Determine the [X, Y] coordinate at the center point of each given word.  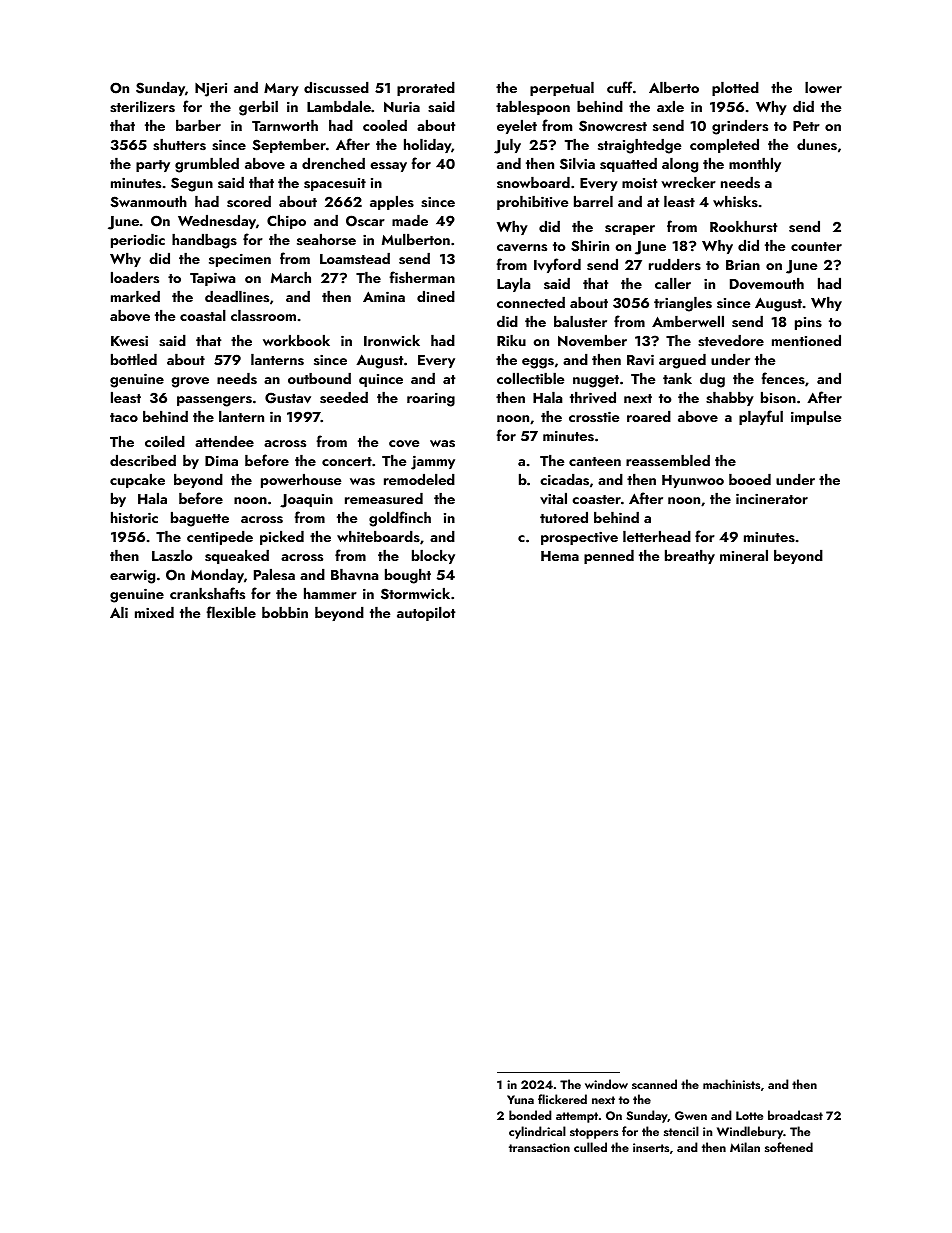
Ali [119, 612]
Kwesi [129, 341]
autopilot [426, 614]
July [507, 146]
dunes [817, 144]
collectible [530, 378]
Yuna [520, 1099]
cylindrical [537, 1132]
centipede [220, 538]
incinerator [772, 499]
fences [783, 378]
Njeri [211, 90]
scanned [654, 1084]
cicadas [564, 480]
